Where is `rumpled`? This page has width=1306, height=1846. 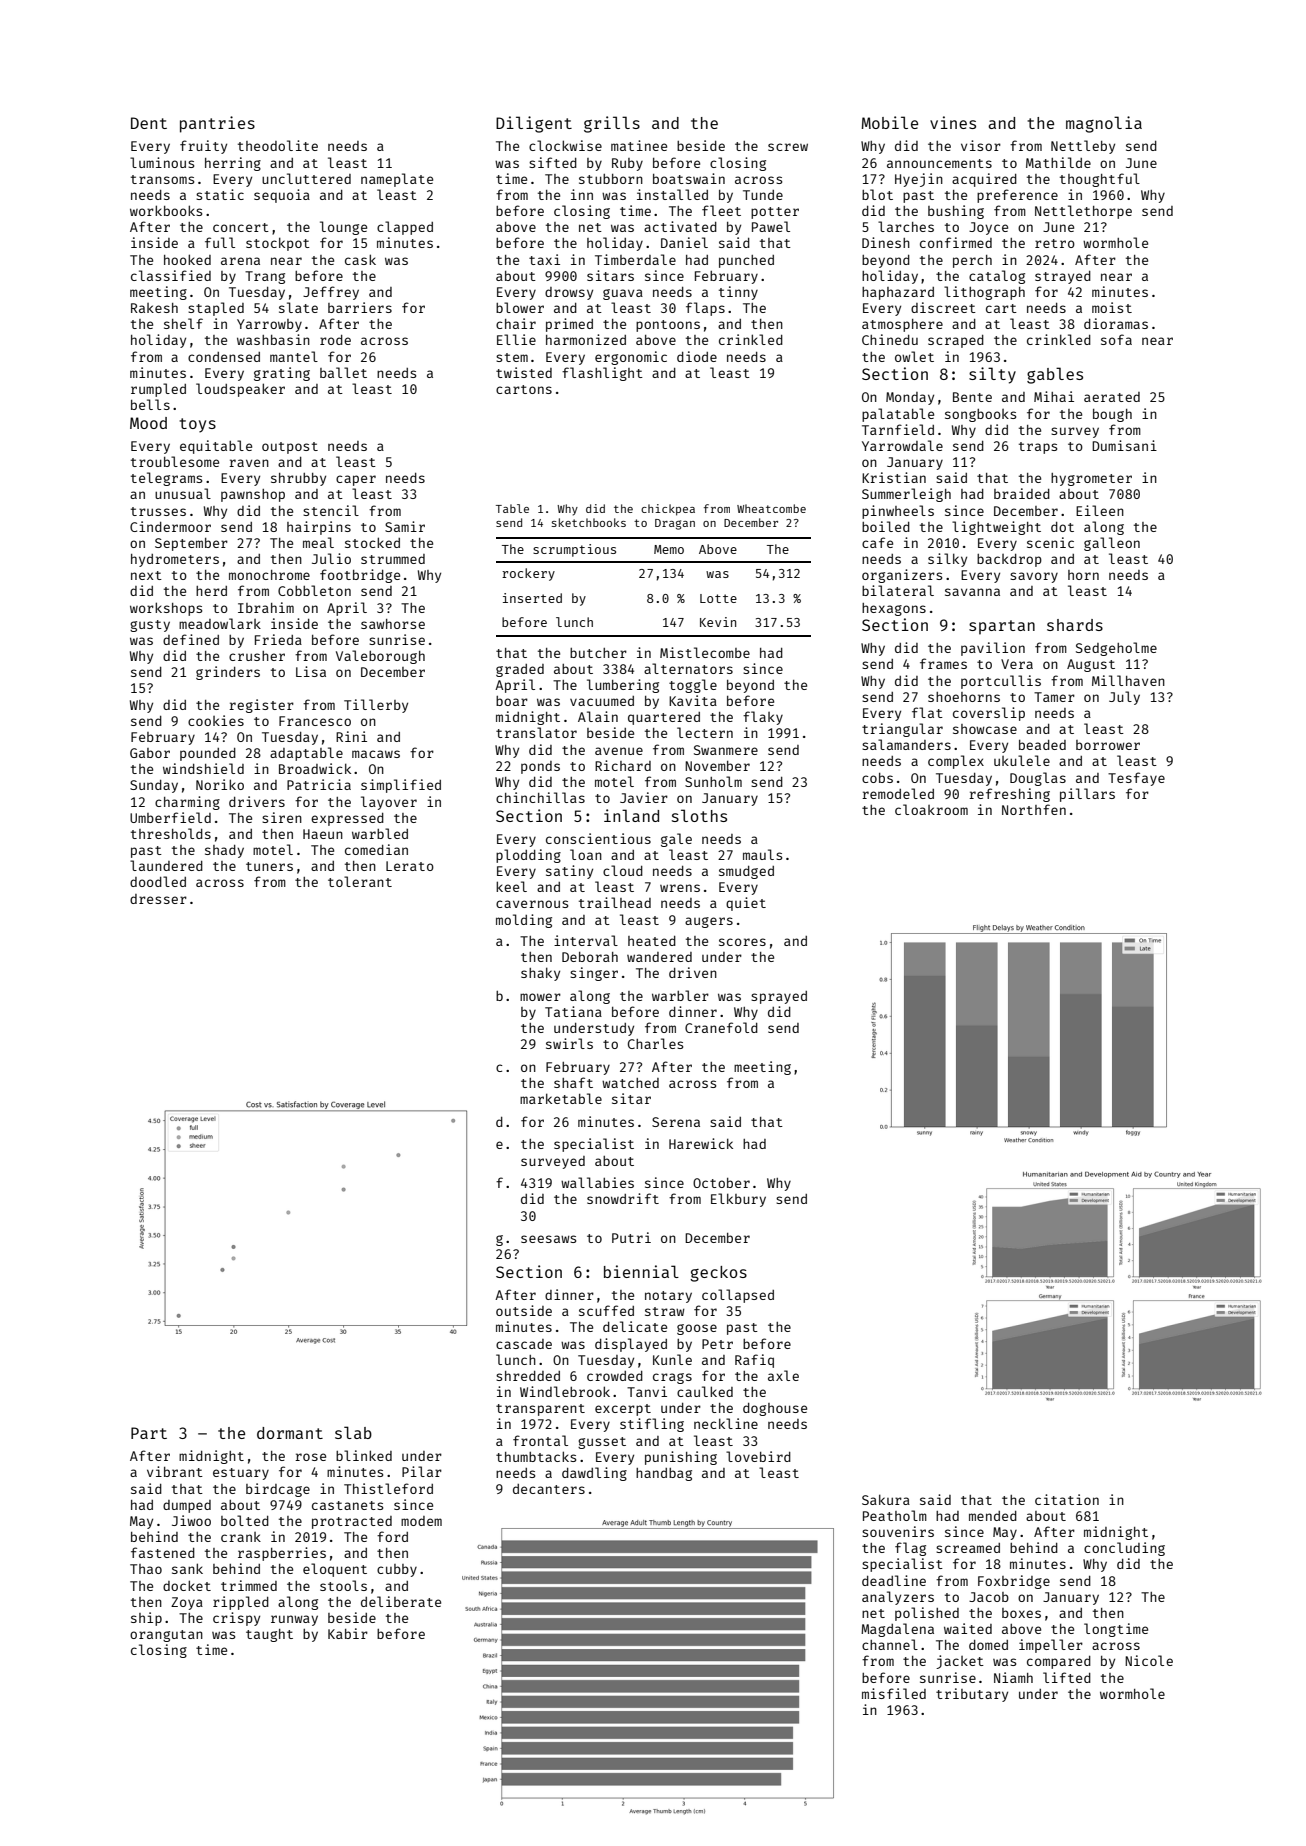
rumpled is located at coordinates (158, 390).
